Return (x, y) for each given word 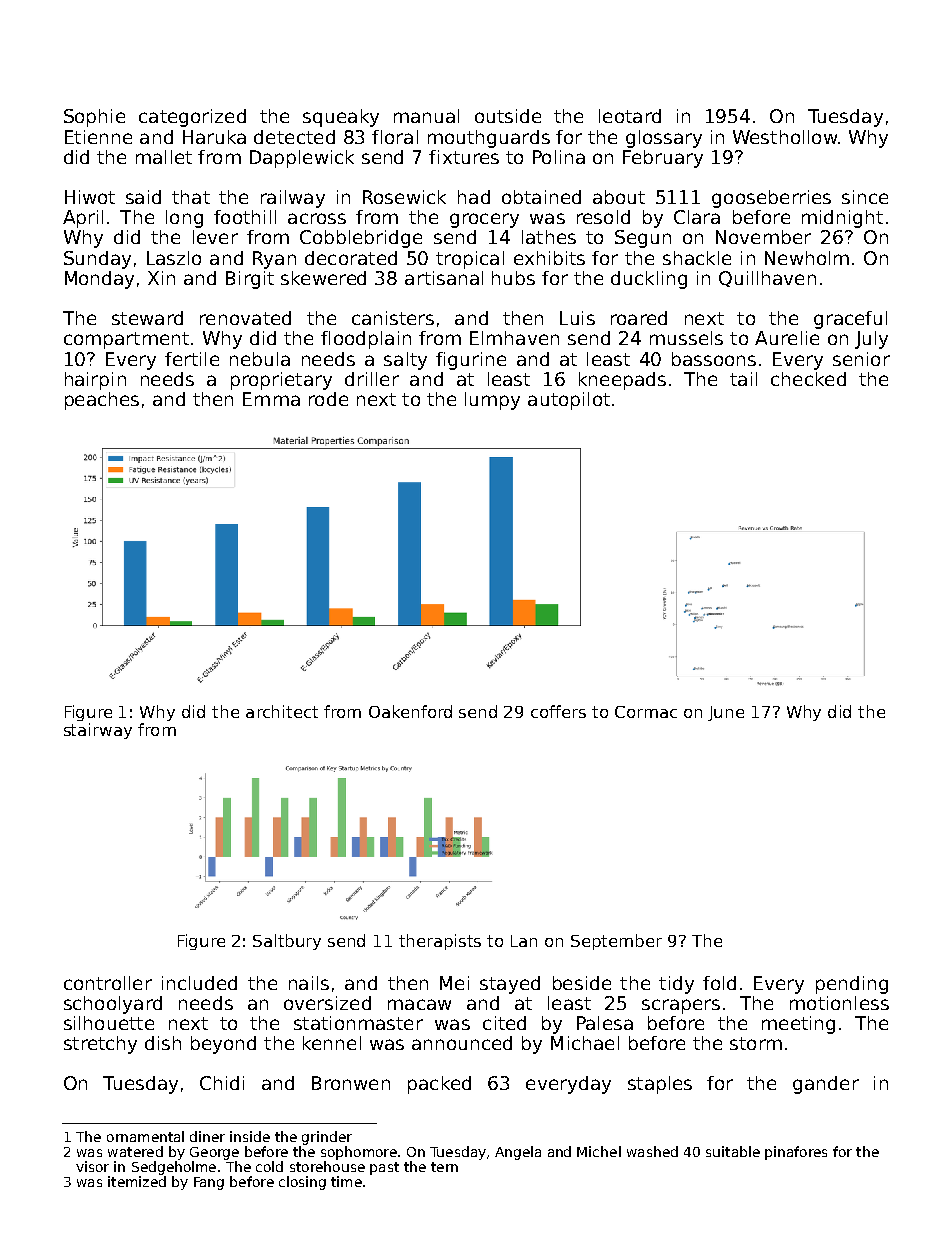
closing (302, 1183)
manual (426, 116)
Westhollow (785, 137)
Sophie (94, 118)
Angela (518, 1153)
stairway (98, 731)
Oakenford (410, 711)
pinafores (796, 1153)
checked (808, 379)
